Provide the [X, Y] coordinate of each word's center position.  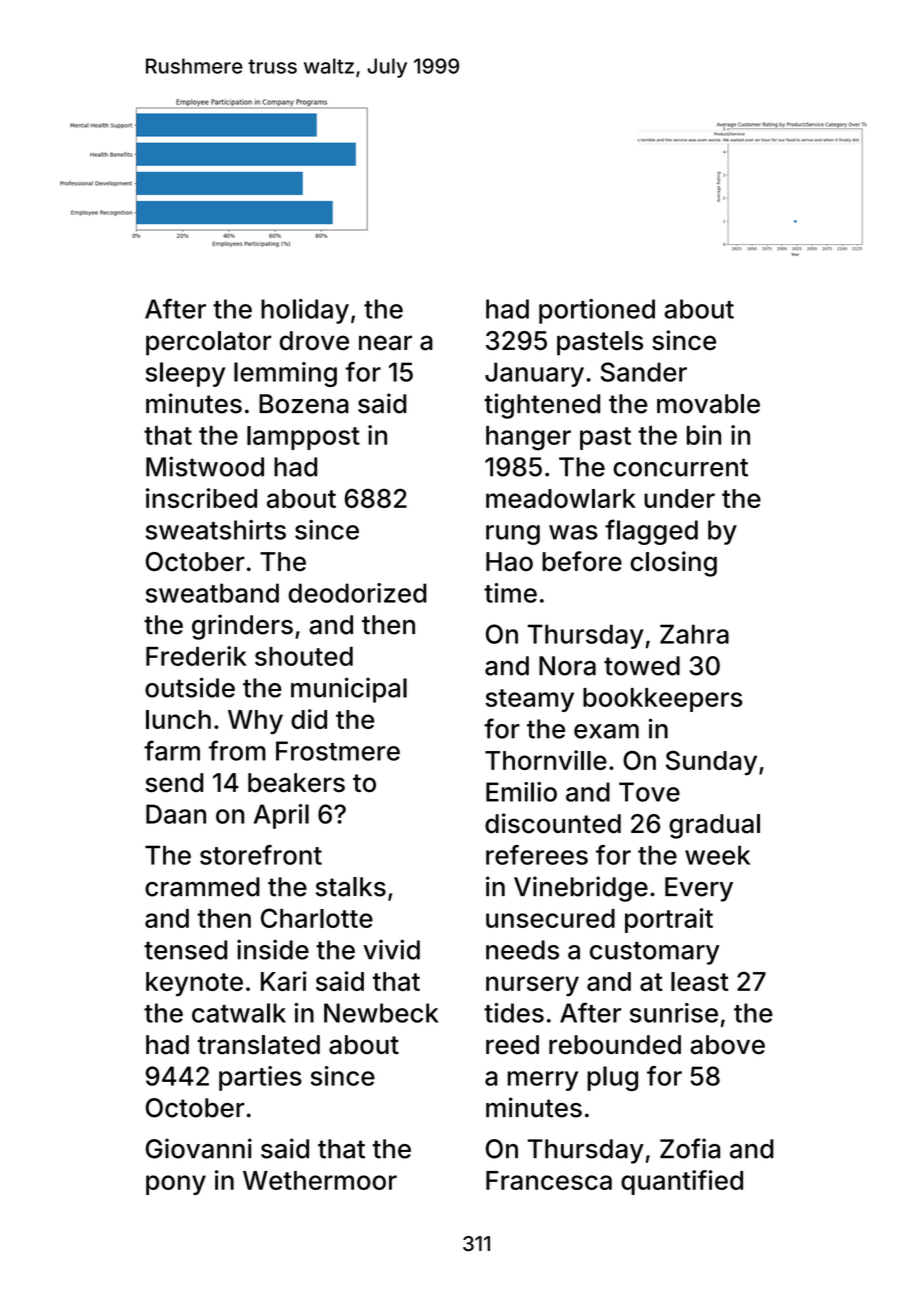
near [385, 343]
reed [512, 1045]
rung [513, 535]
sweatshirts [216, 530]
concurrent [680, 467]
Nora [567, 666]
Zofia [690, 1148]
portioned [597, 311]
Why [255, 722]
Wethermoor [320, 1180]
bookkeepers [663, 700]
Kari [283, 981]
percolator [208, 343]
